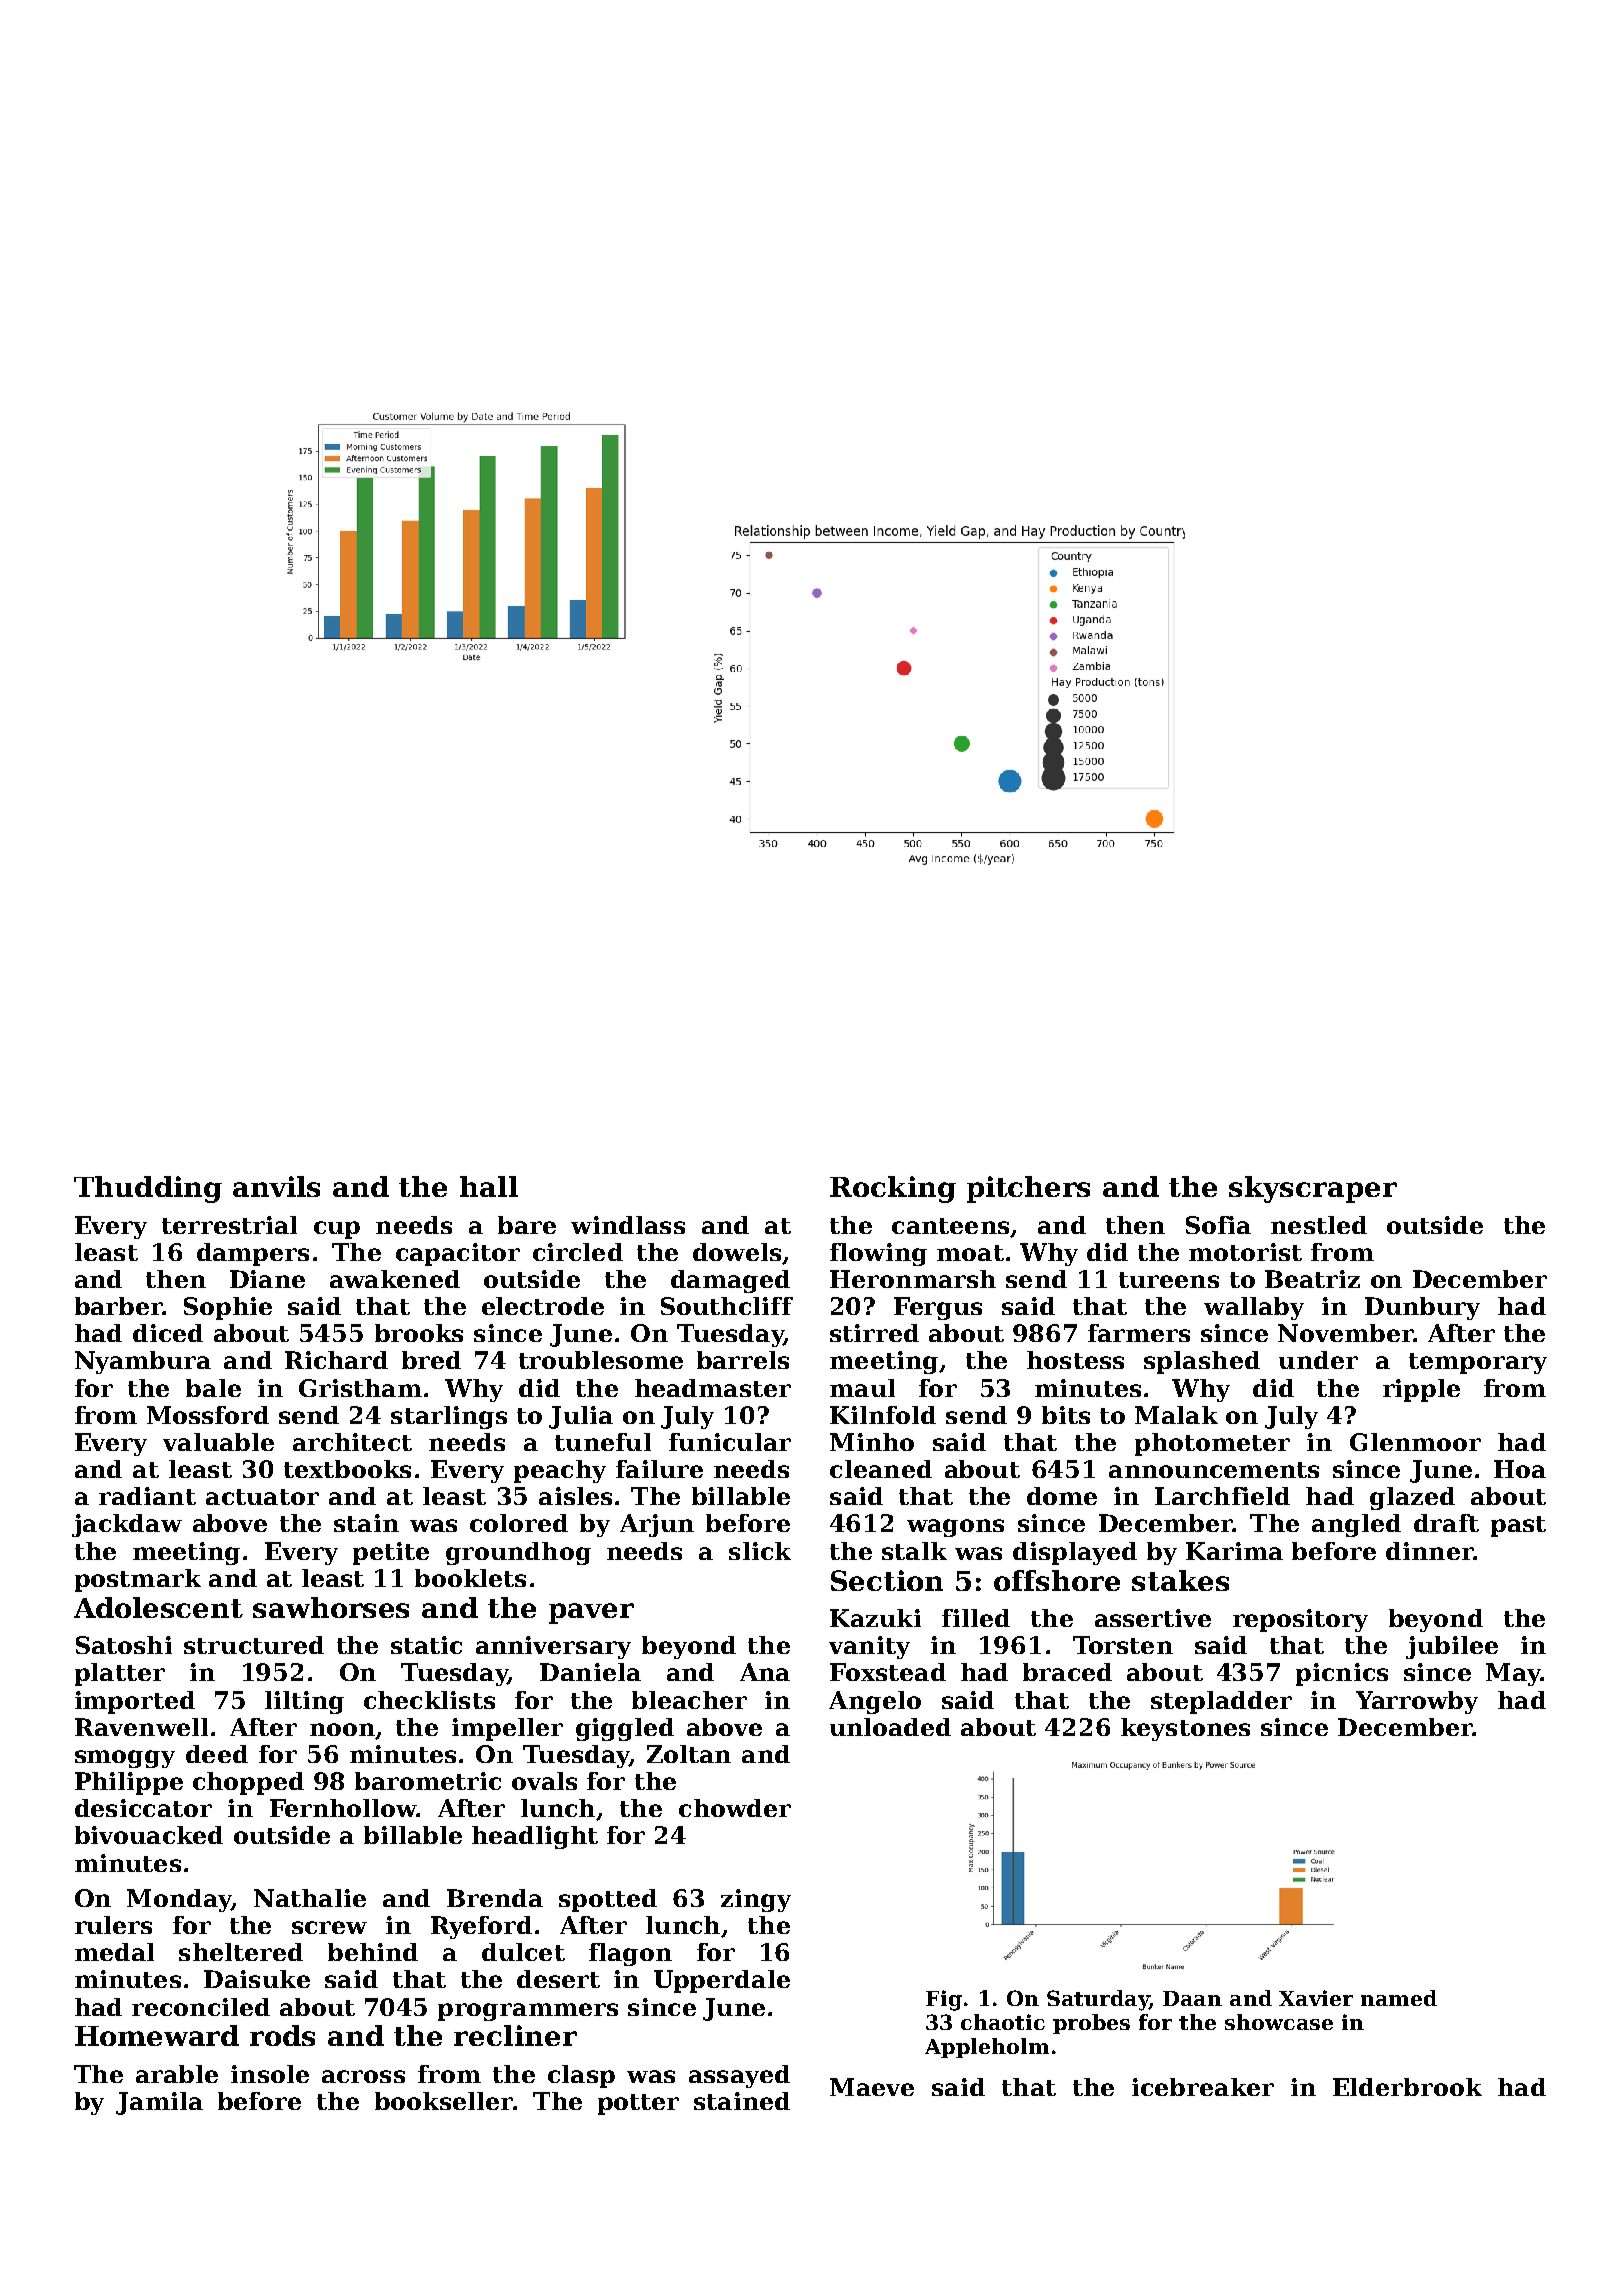  What do you see at coordinates (127, 1525) in the document?
I see `jackdaw` at bounding box center [127, 1525].
